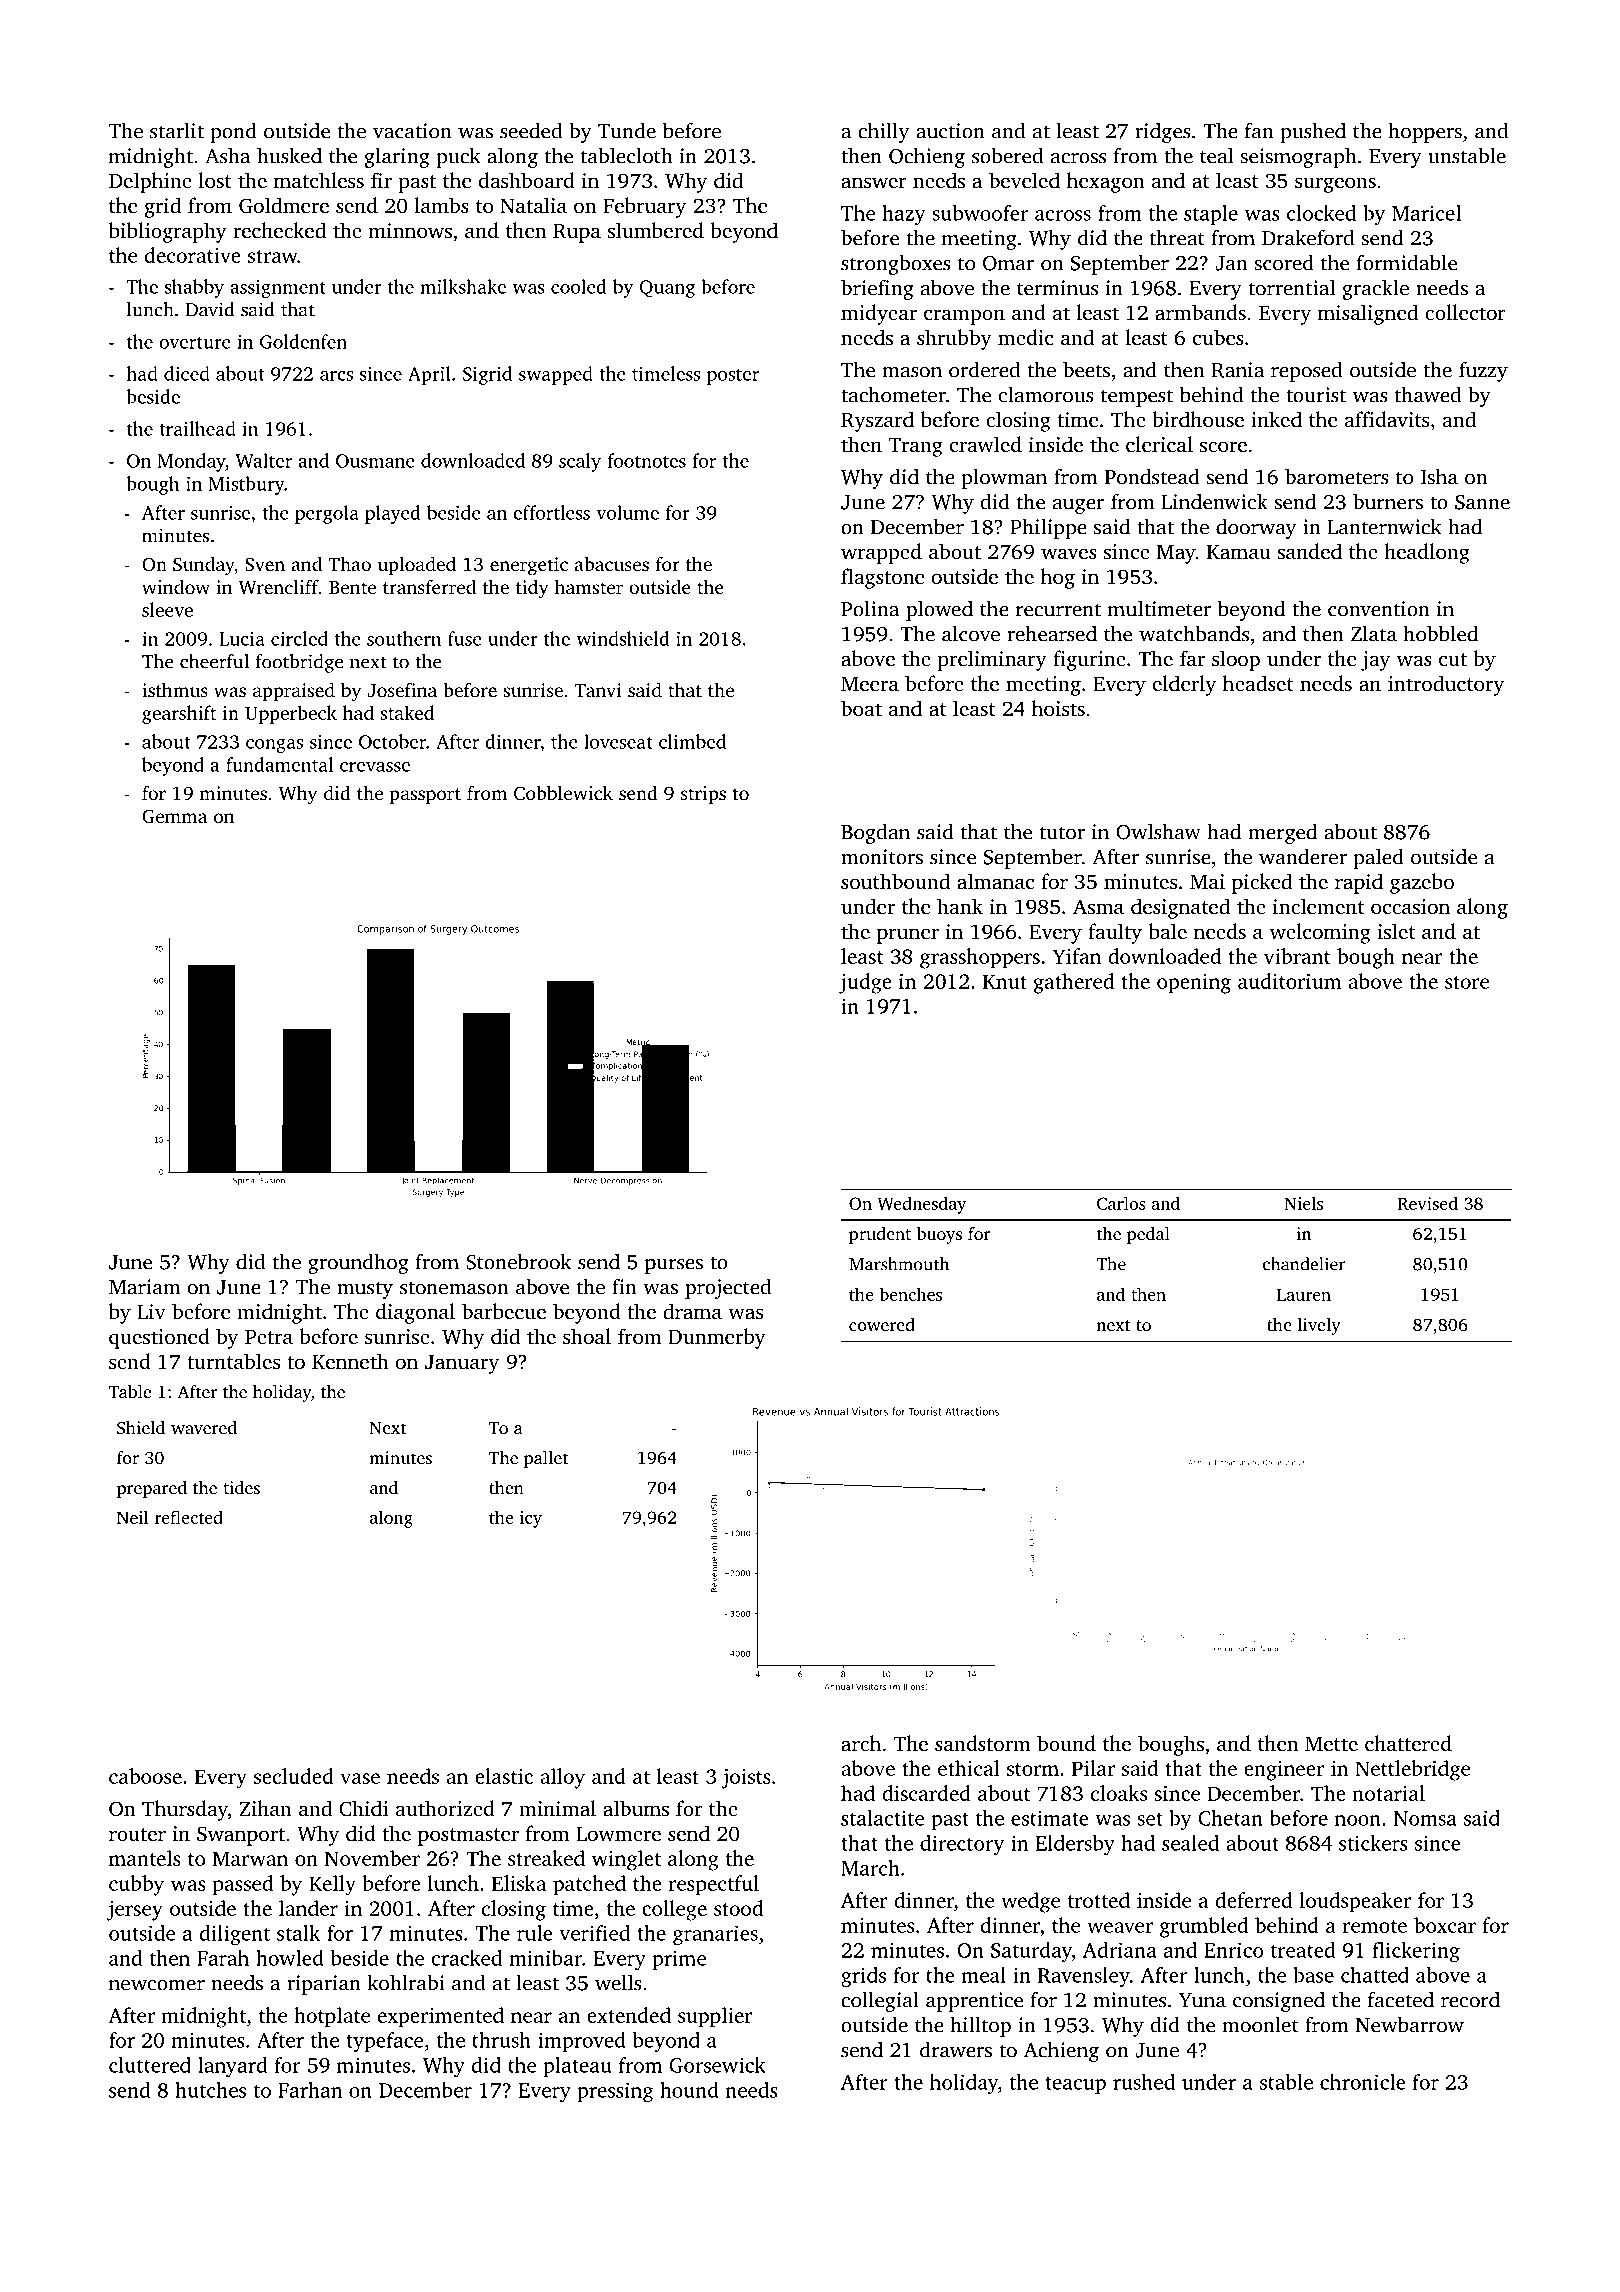 Image resolution: width=1620 pixels, height=2292 pixels. What do you see at coordinates (883, 132) in the document?
I see `chilly` at bounding box center [883, 132].
